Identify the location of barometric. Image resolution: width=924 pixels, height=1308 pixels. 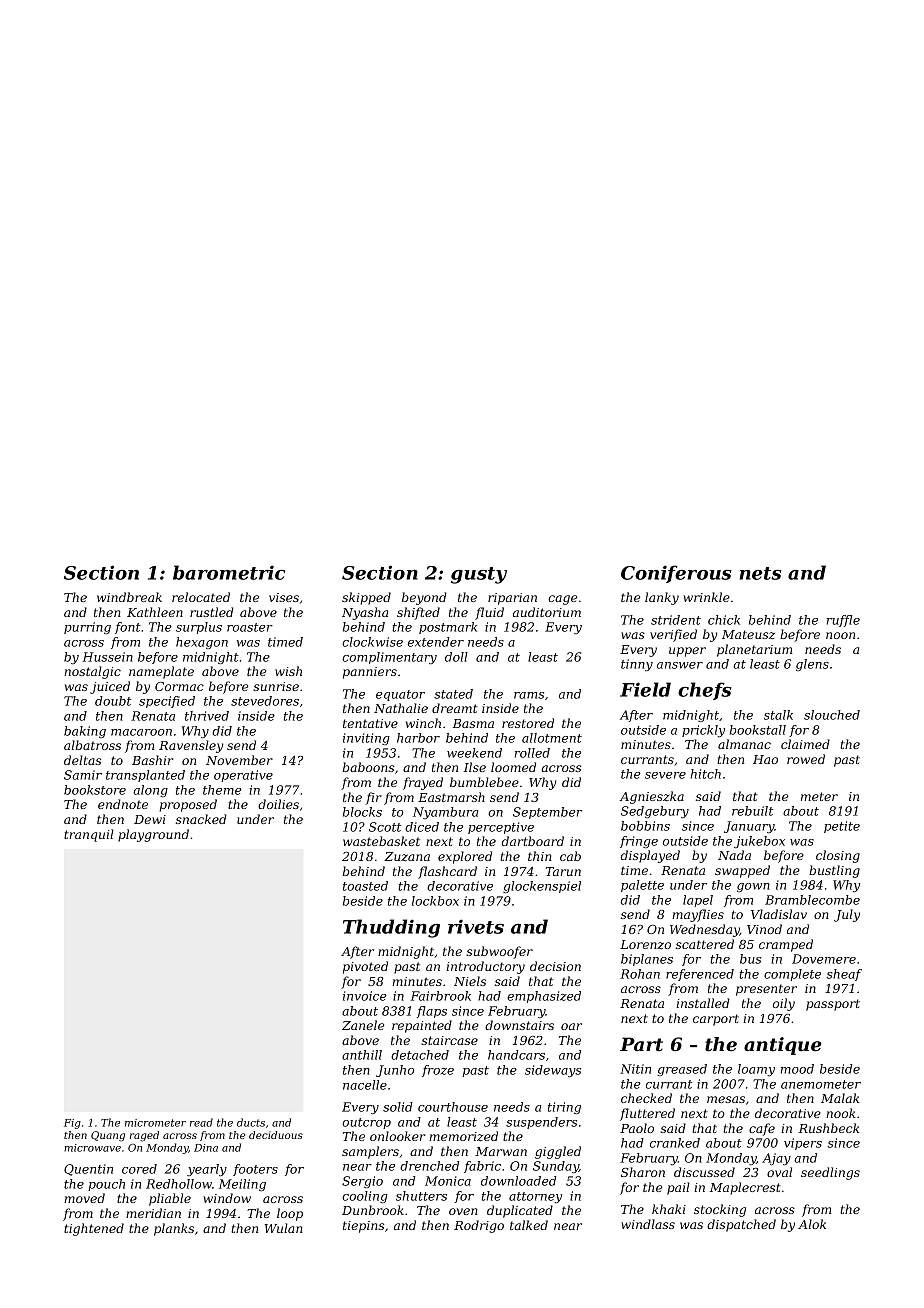
(229, 572).
